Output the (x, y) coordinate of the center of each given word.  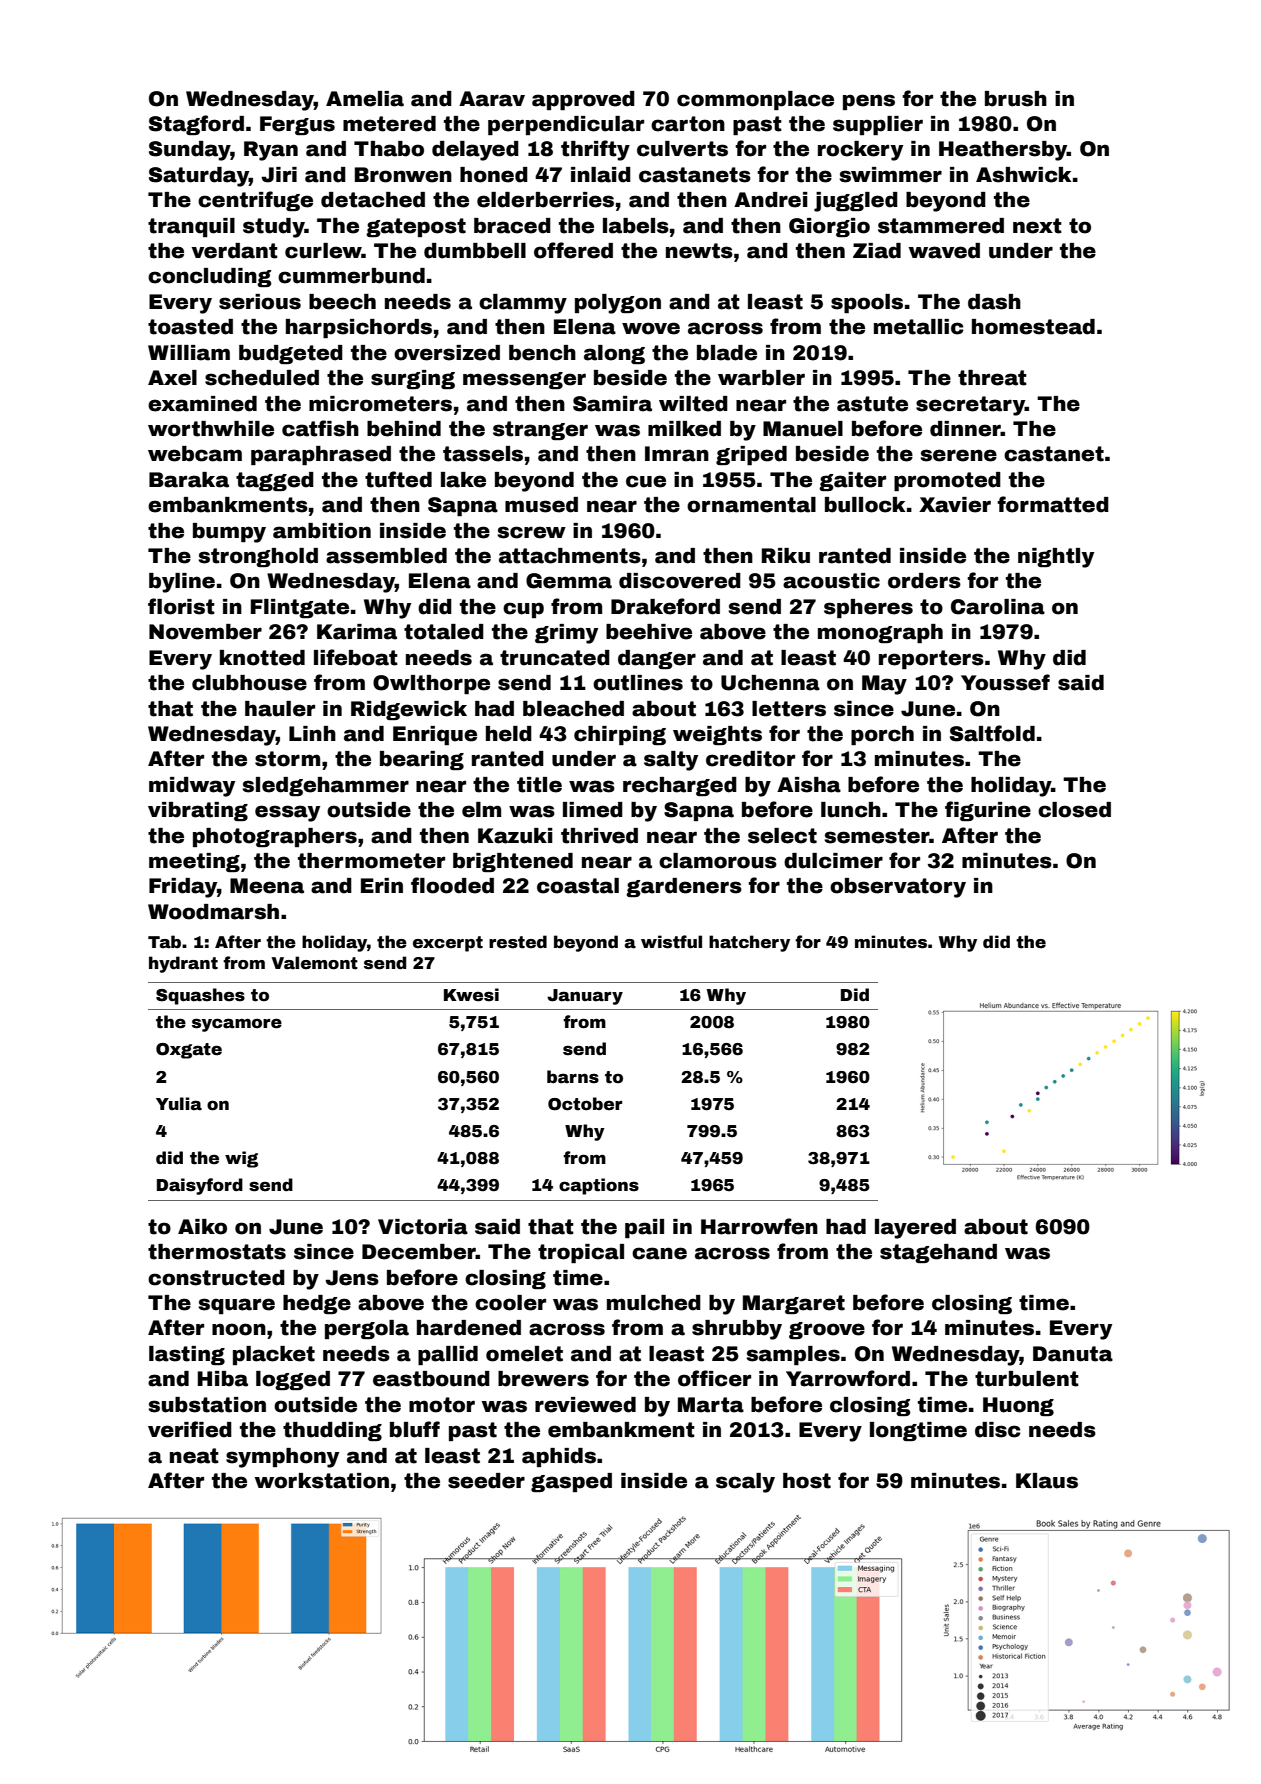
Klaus (1047, 1481)
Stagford (196, 125)
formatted (1053, 504)
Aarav (492, 99)
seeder (486, 1481)
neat (194, 1456)
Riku (786, 556)
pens (869, 102)
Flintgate (300, 608)
